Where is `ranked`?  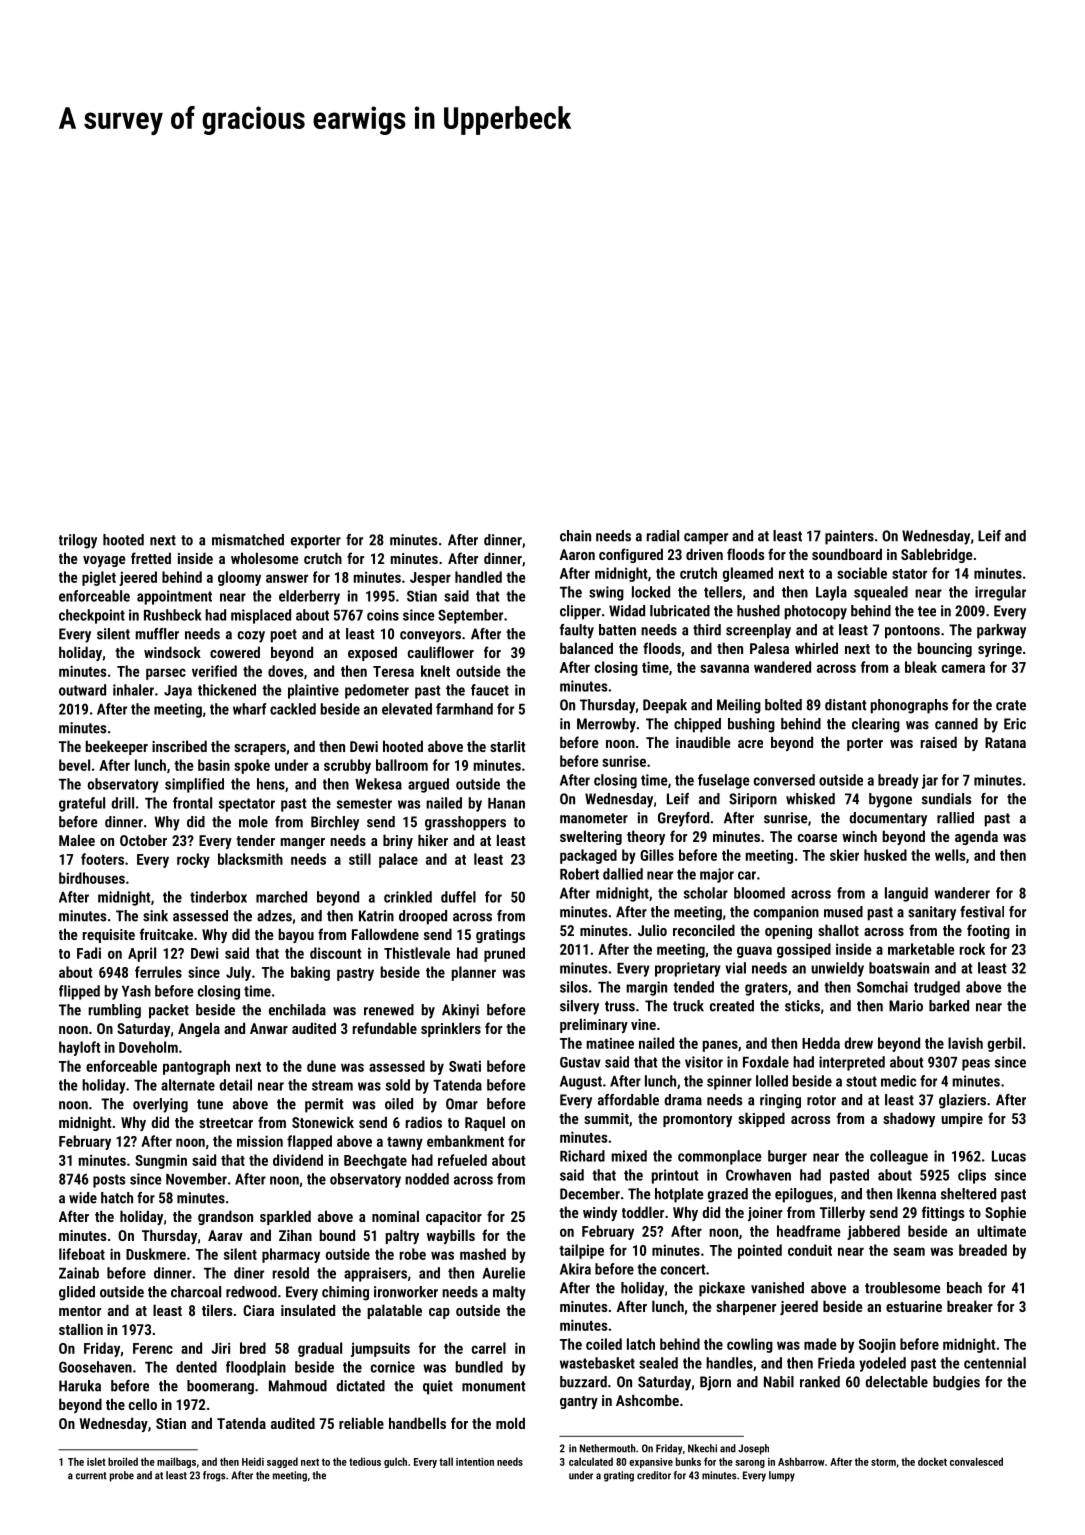 ranked is located at coordinates (820, 1382).
